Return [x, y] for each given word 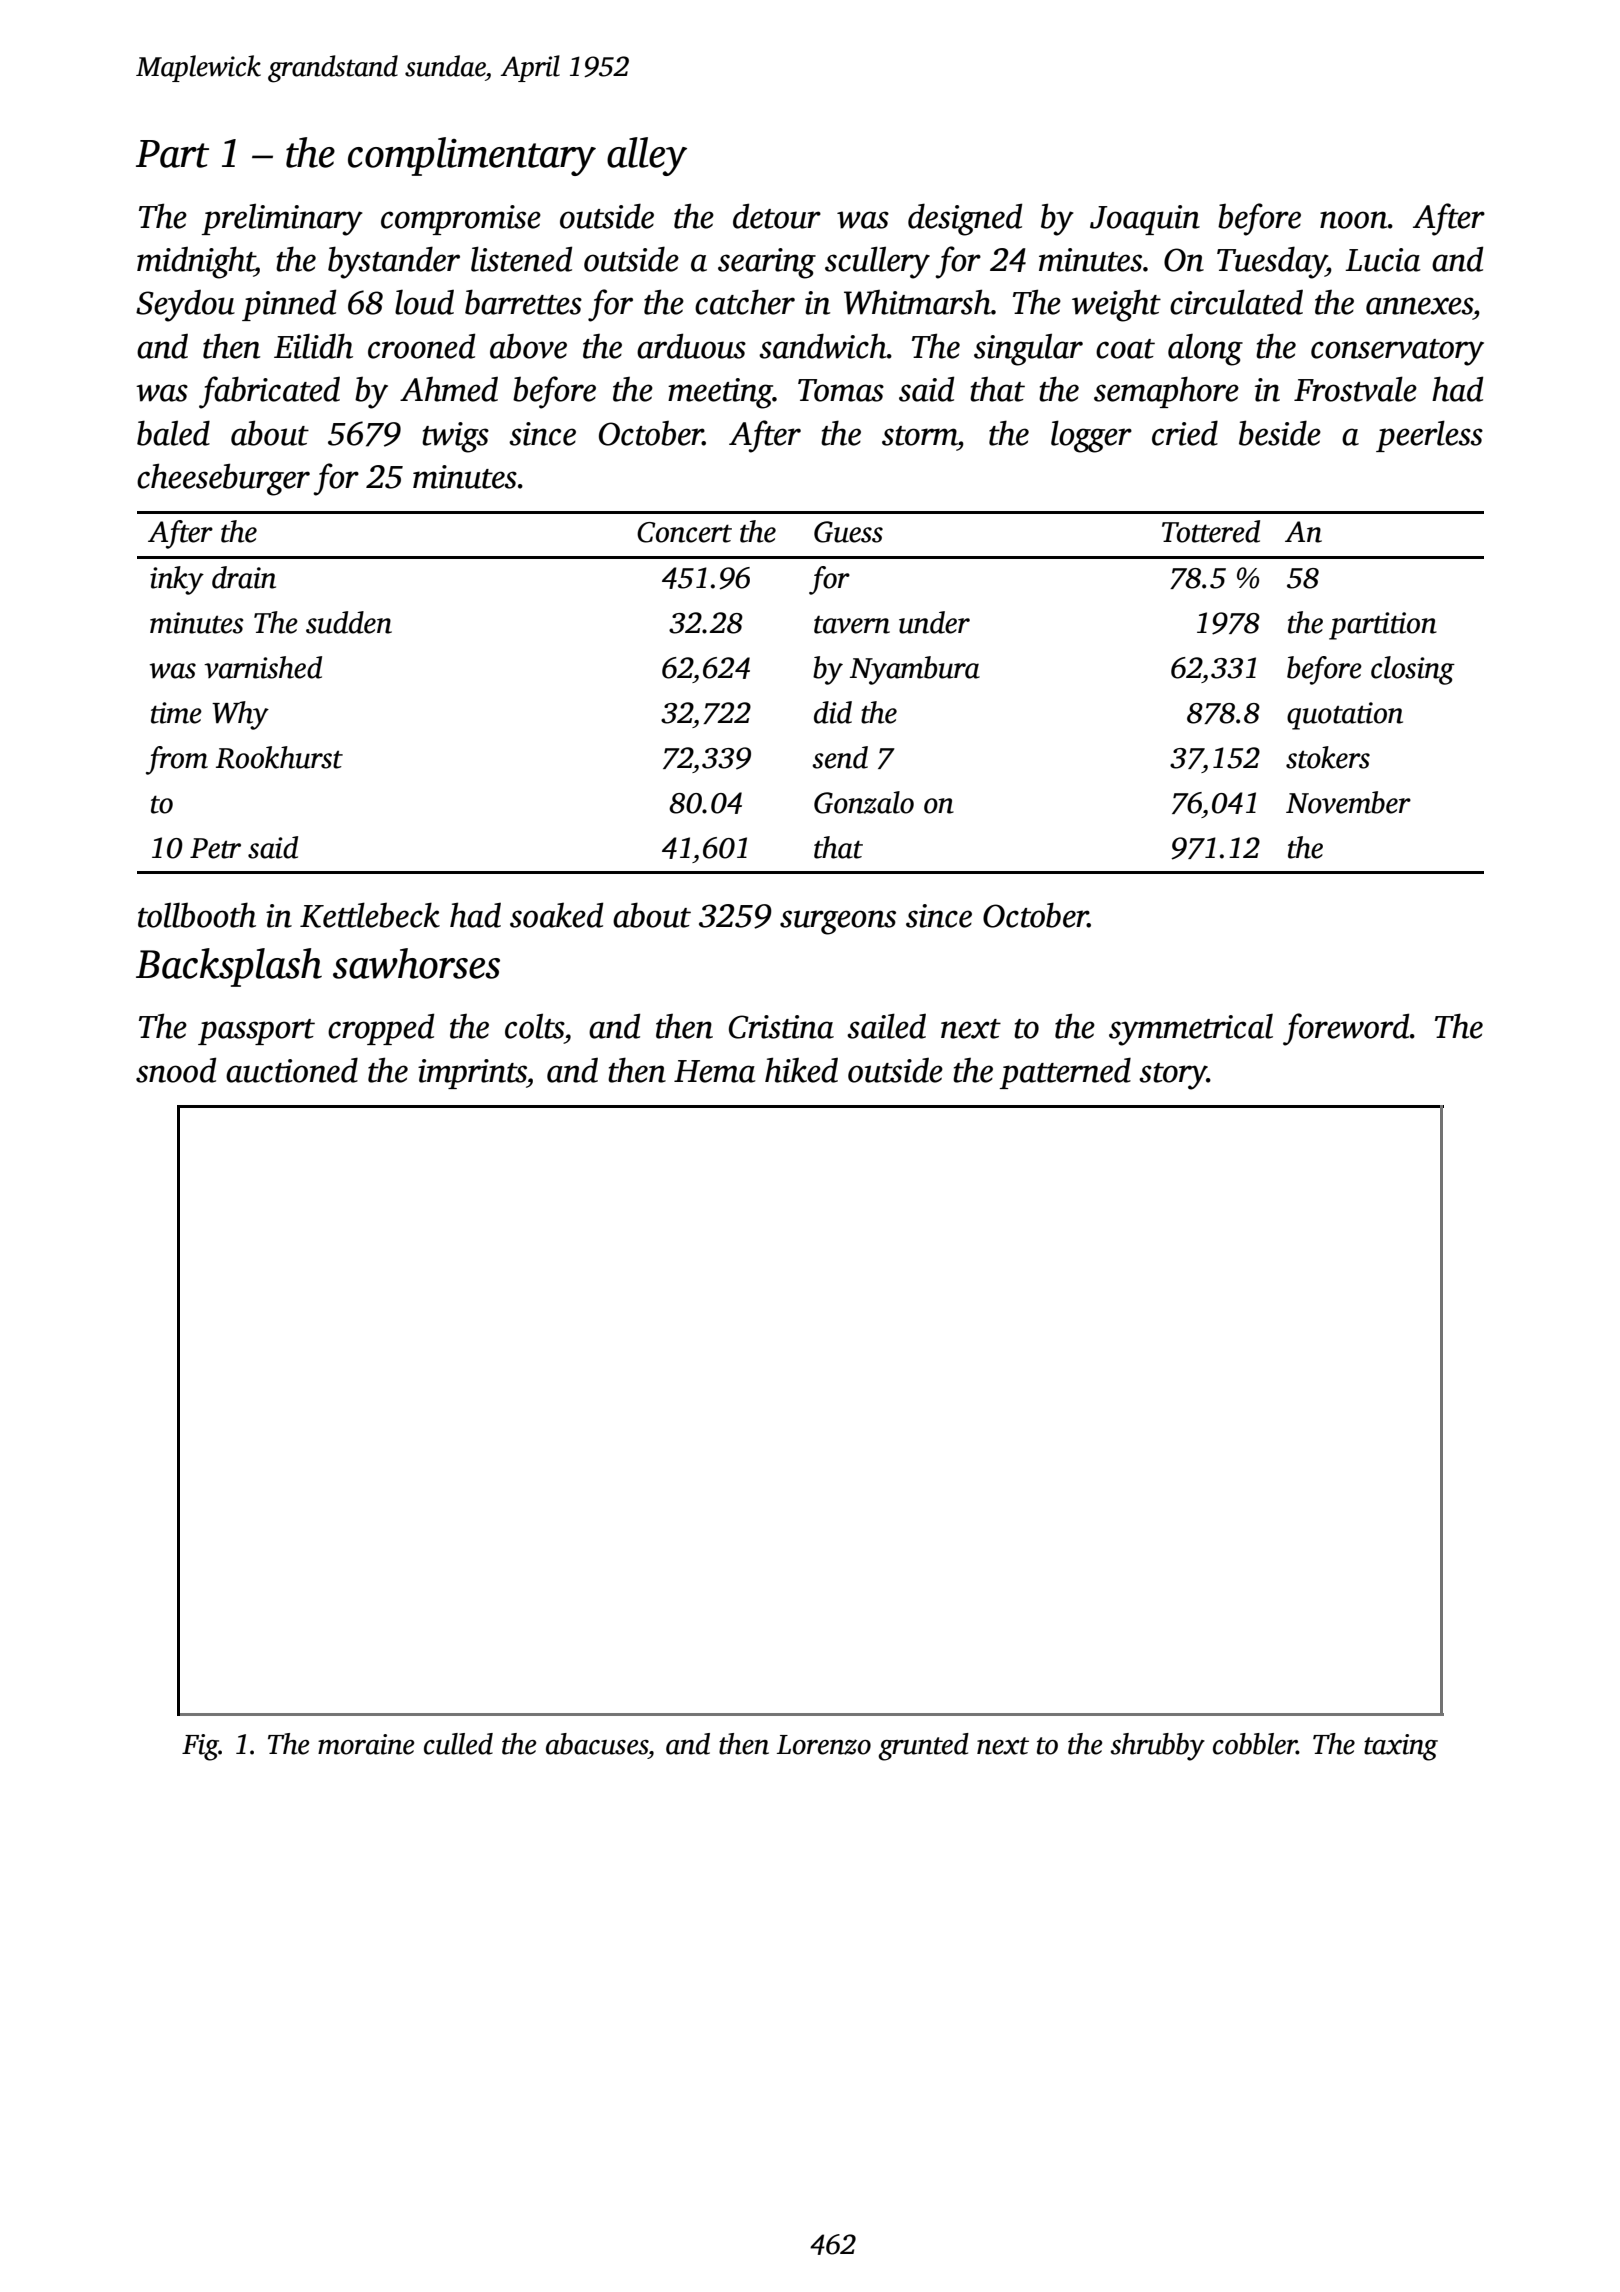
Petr [215, 848]
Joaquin [1145, 220]
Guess [848, 532]
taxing [1401, 1747]
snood [176, 1070]
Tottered [1211, 531]
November [1348, 802]
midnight [196, 262]
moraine [366, 1744]
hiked [801, 1070]
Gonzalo [864, 802]
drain [244, 577]
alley [647, 156]
